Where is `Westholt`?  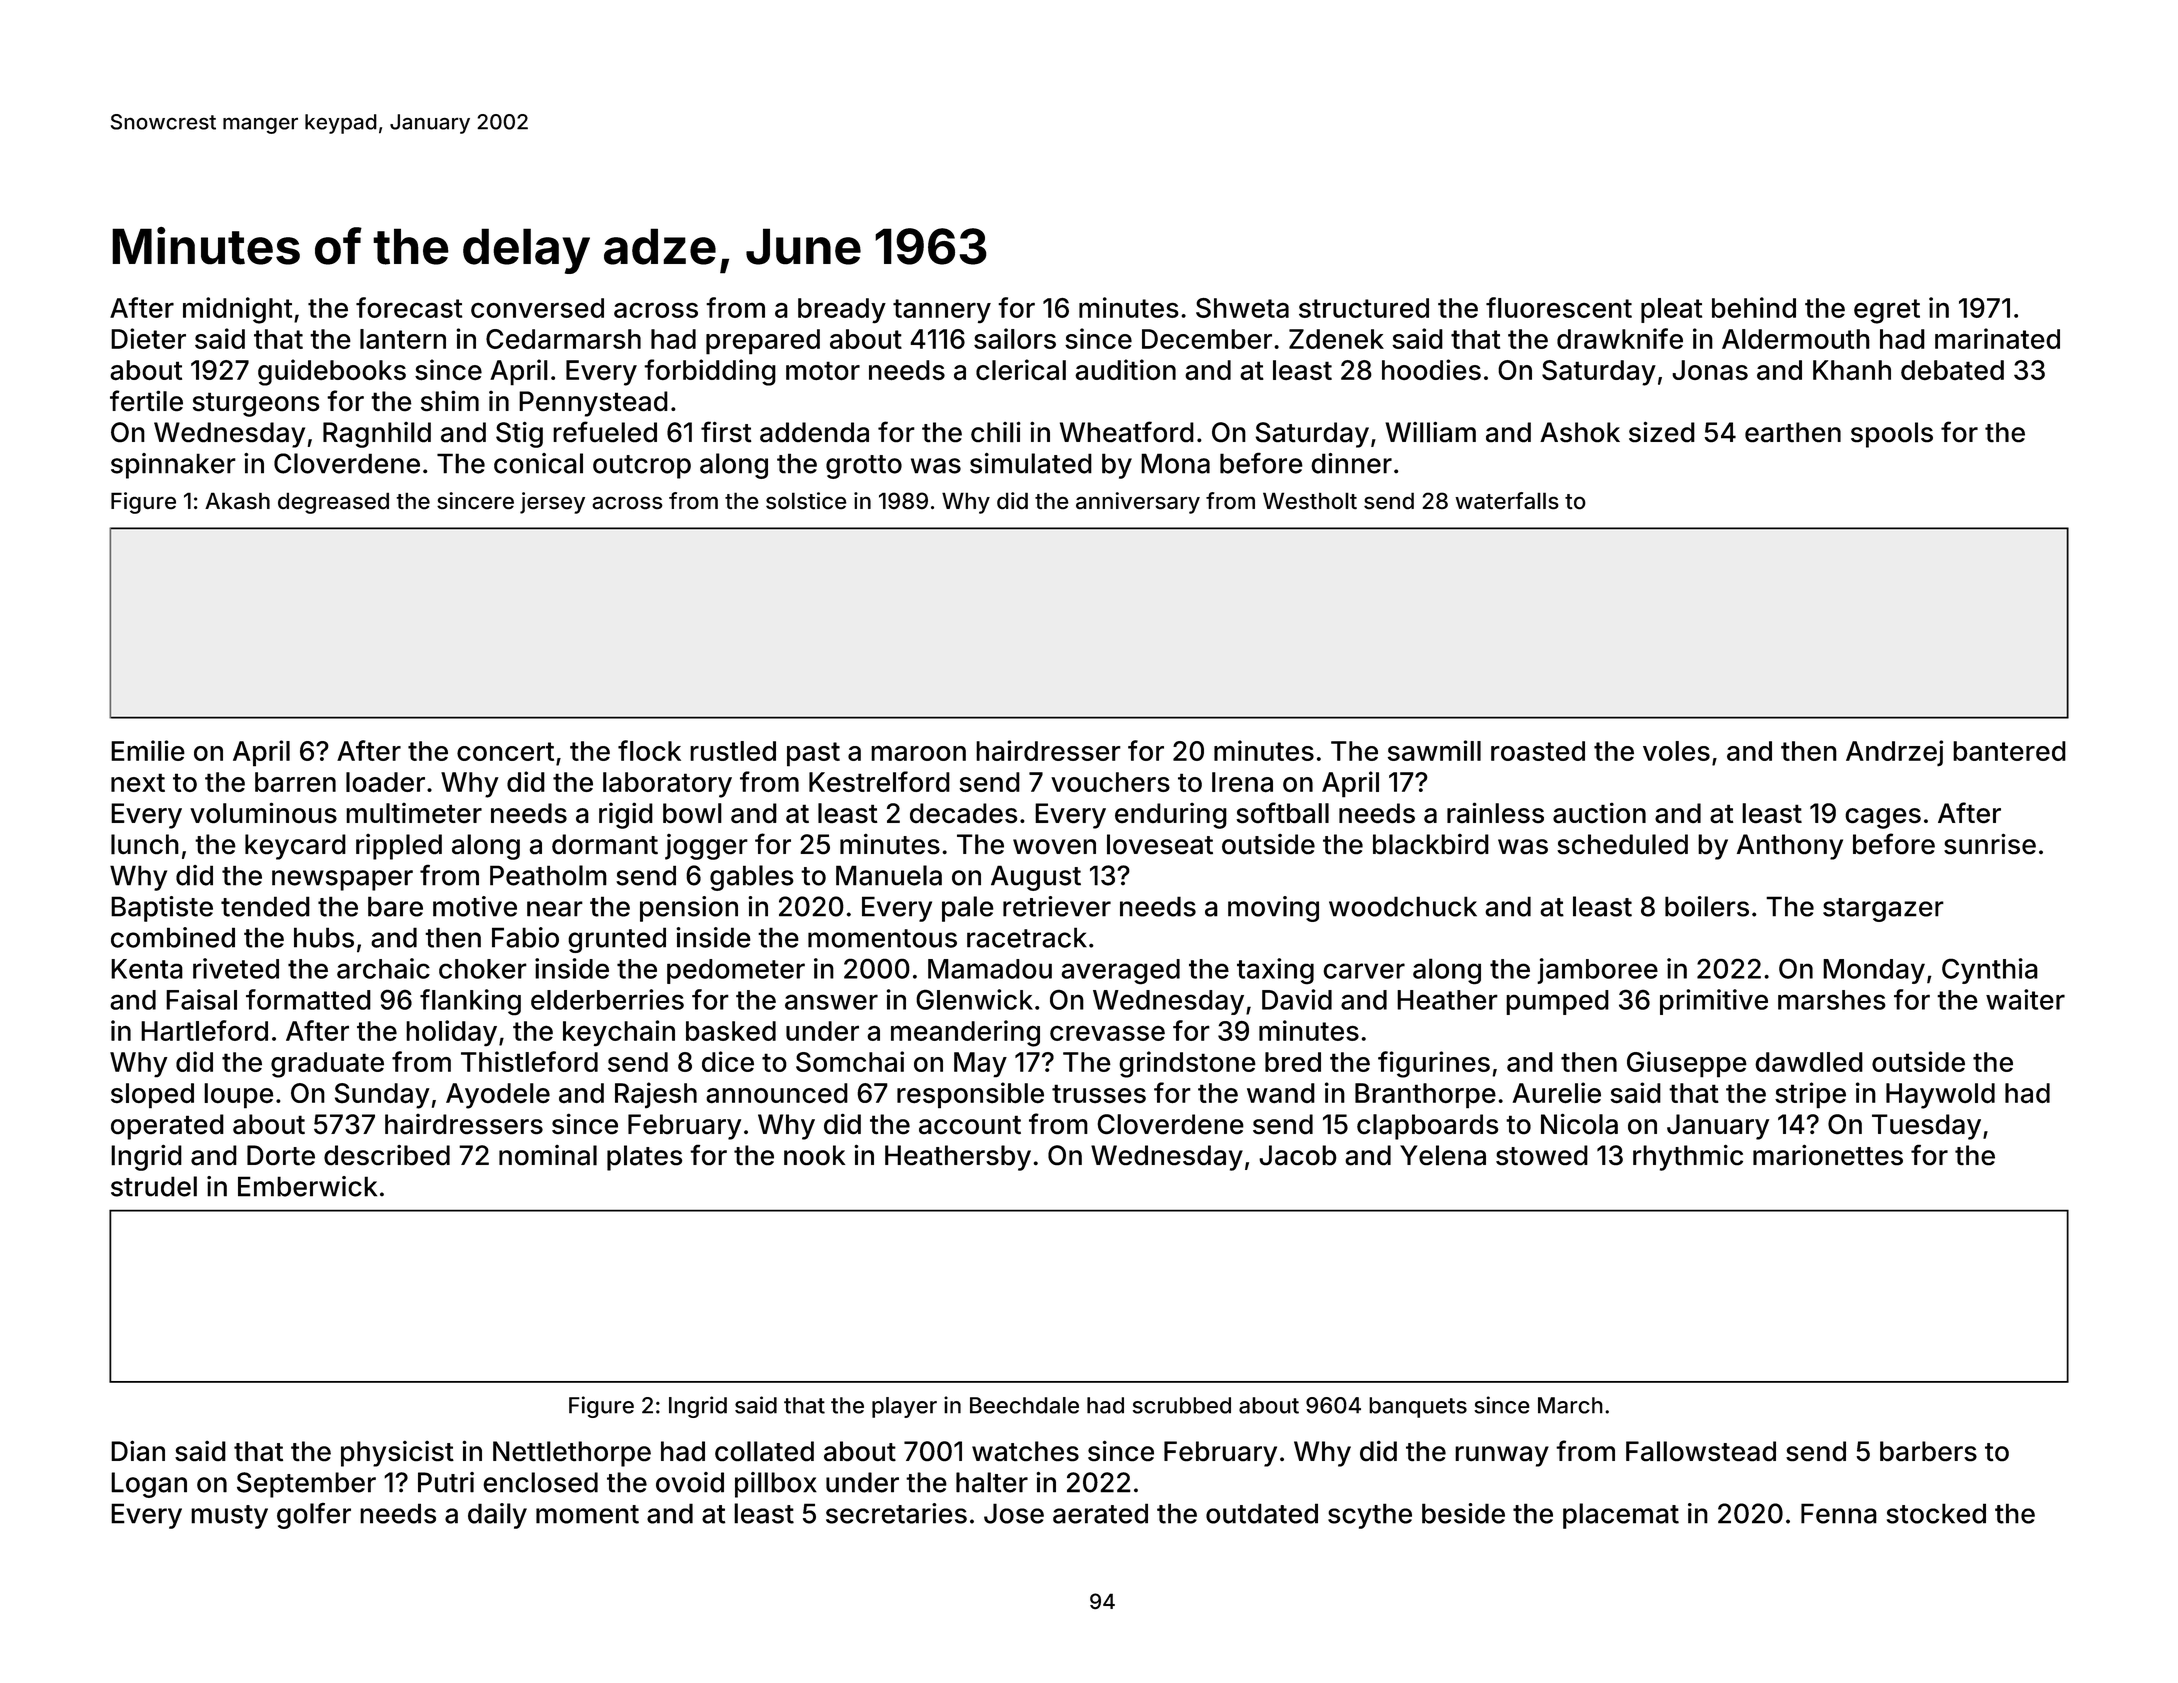 Westholt is located at coordinates (1310, 500).
